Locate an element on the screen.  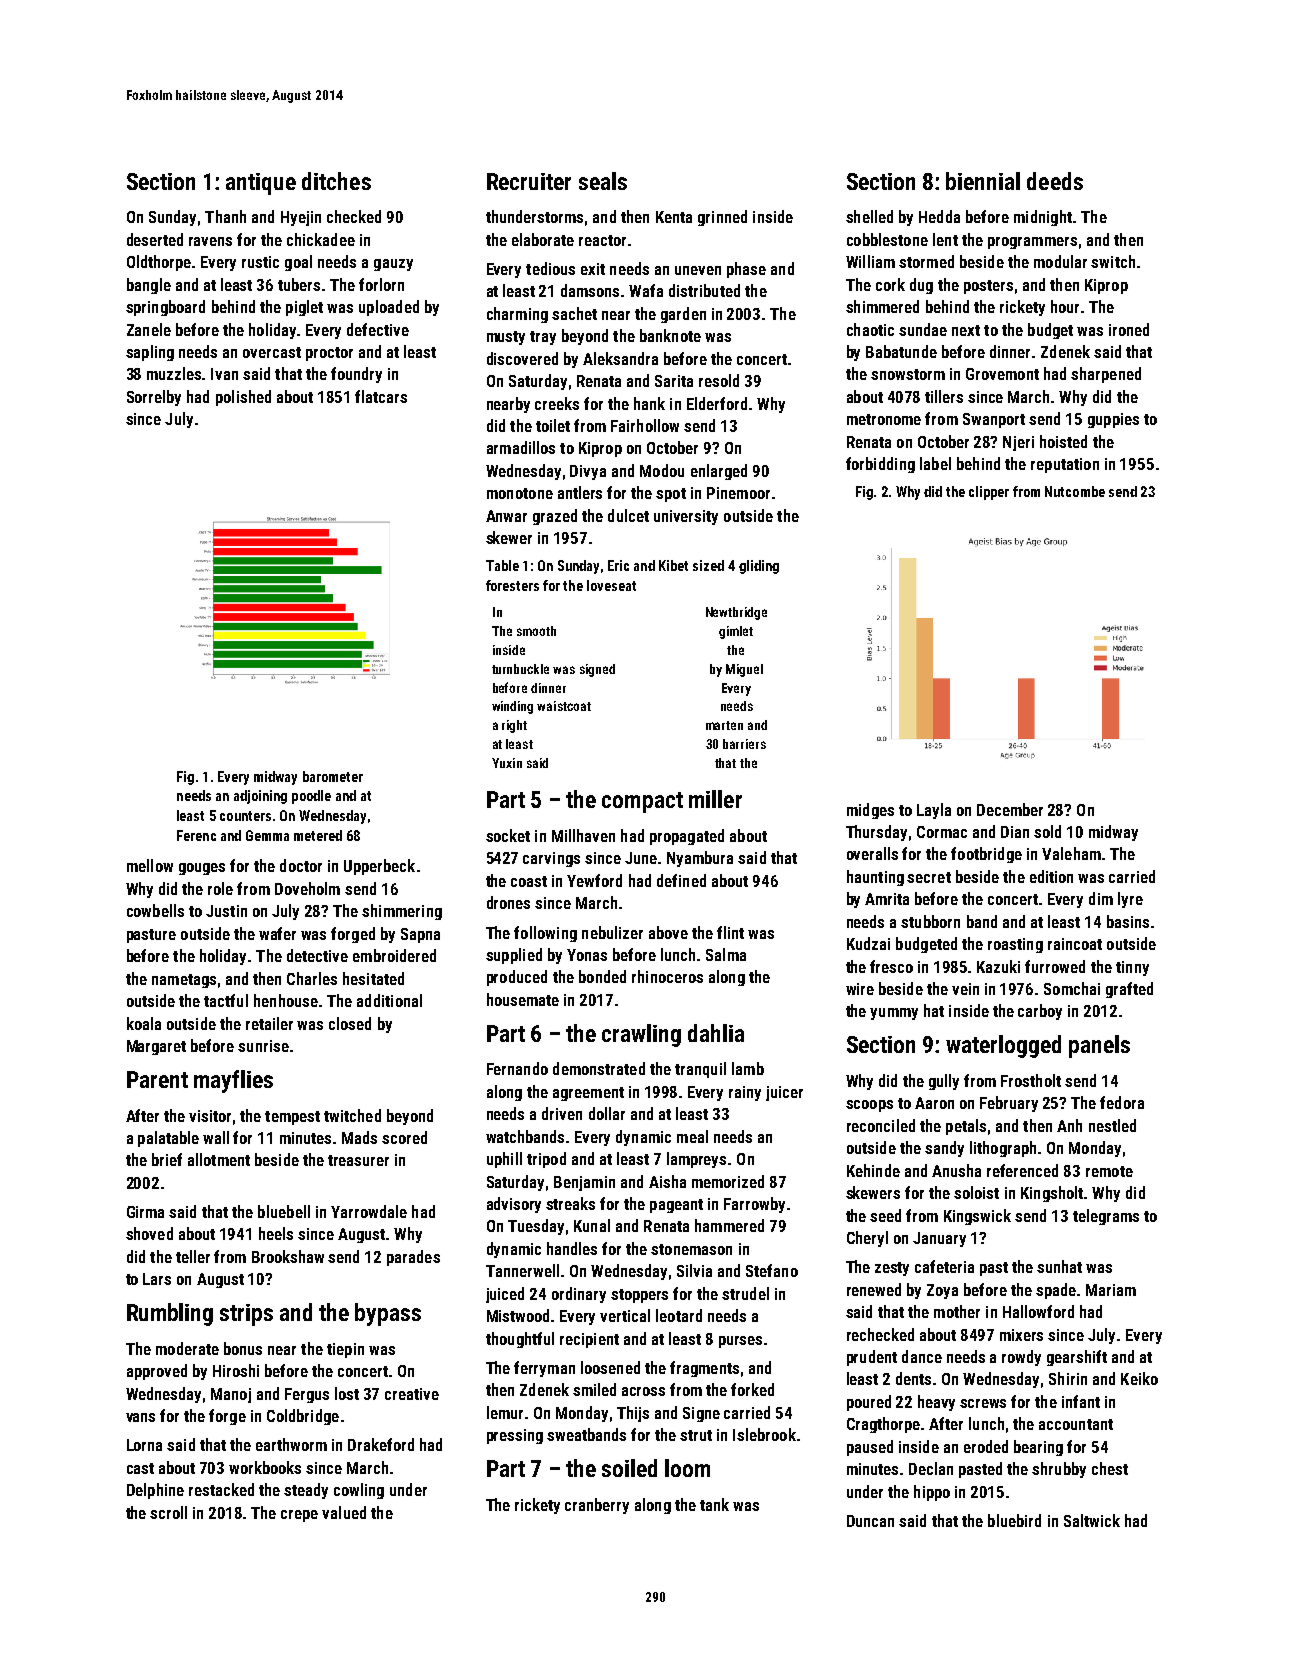
shimmering is located at coordinates (402, 912).
